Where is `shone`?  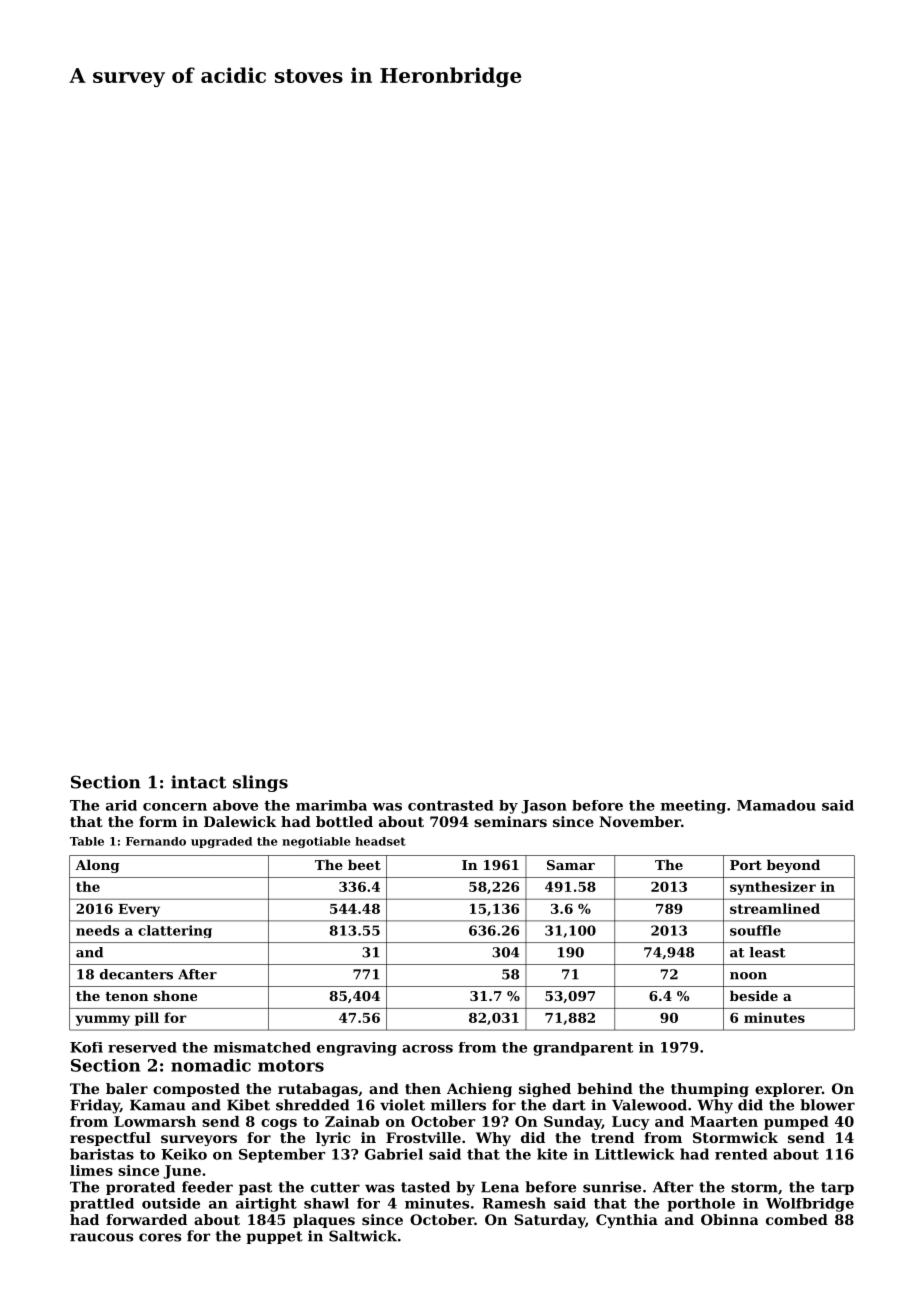
shone is located at coordinates (175, 995).
